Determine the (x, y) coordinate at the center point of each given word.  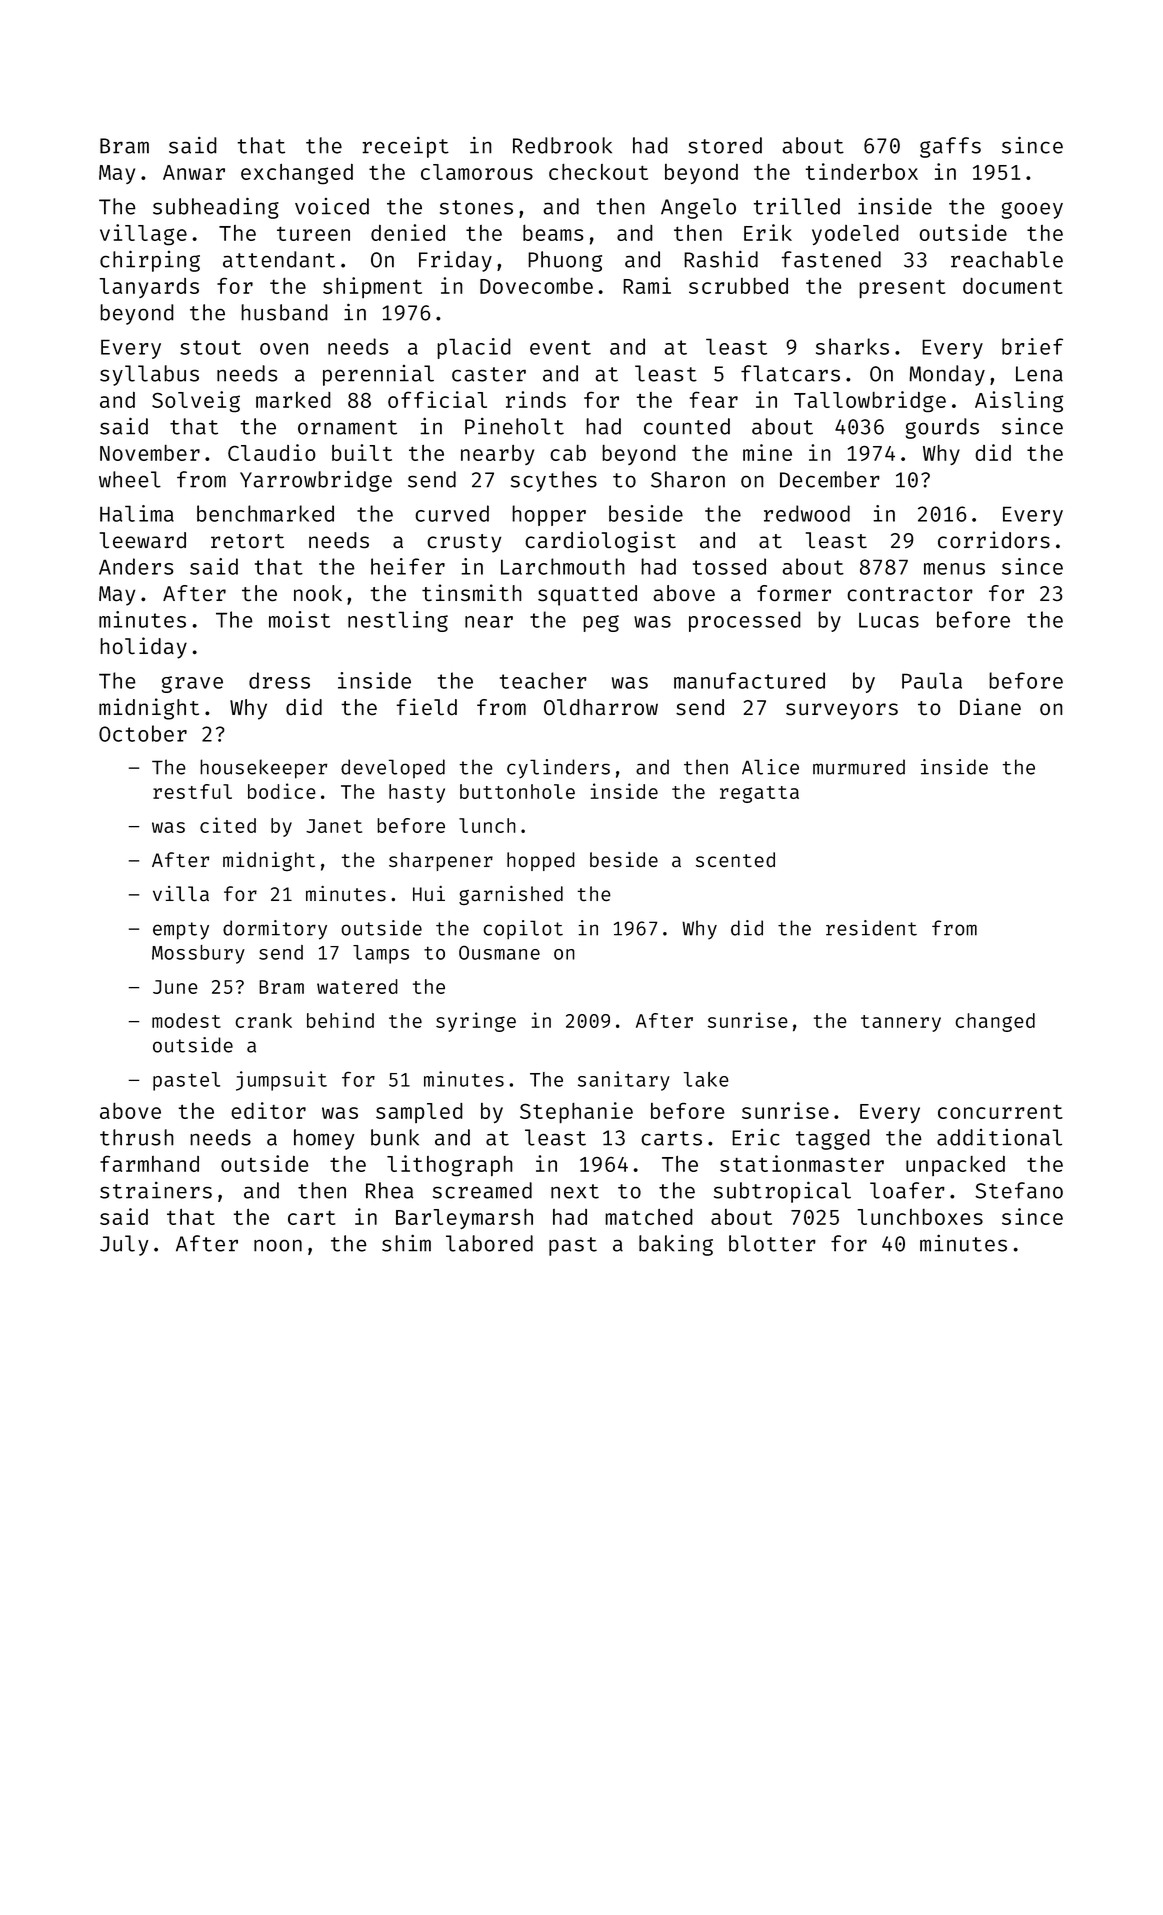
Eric (755, 1137)
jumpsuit (281, 1081)
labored (489, 1243)
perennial (378, 375)
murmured (859, 767)
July (124, 1245)
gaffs (950, 147)
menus (954, 569)
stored (725, 145)
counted (687, 426)
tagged (833, 1139)
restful (192, 791)
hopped (541, 861)
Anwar (194, 172)
